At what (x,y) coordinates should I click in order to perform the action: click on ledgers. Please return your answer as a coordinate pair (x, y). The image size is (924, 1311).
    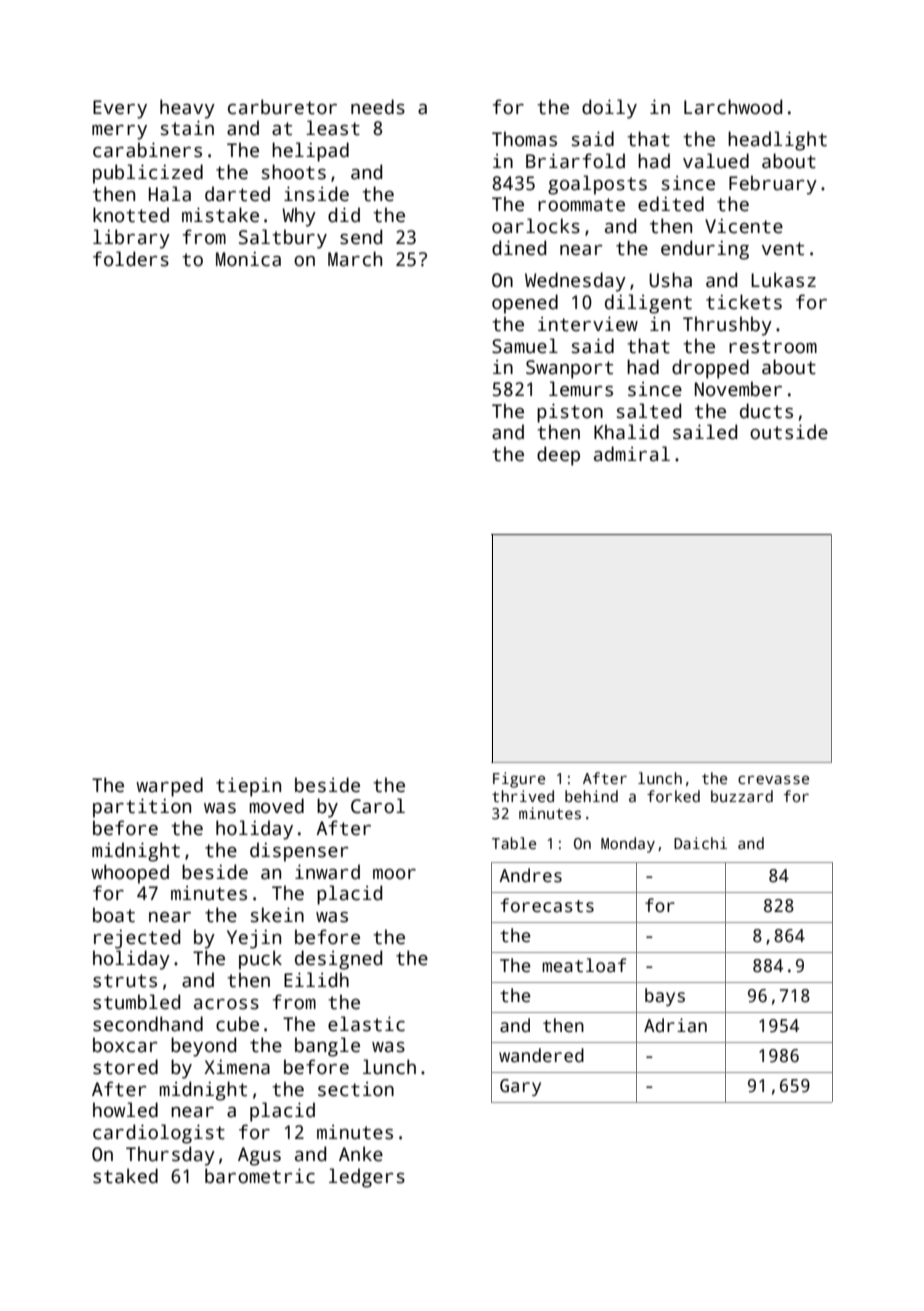
    Looking at the image, I should click on (367, 1178).
